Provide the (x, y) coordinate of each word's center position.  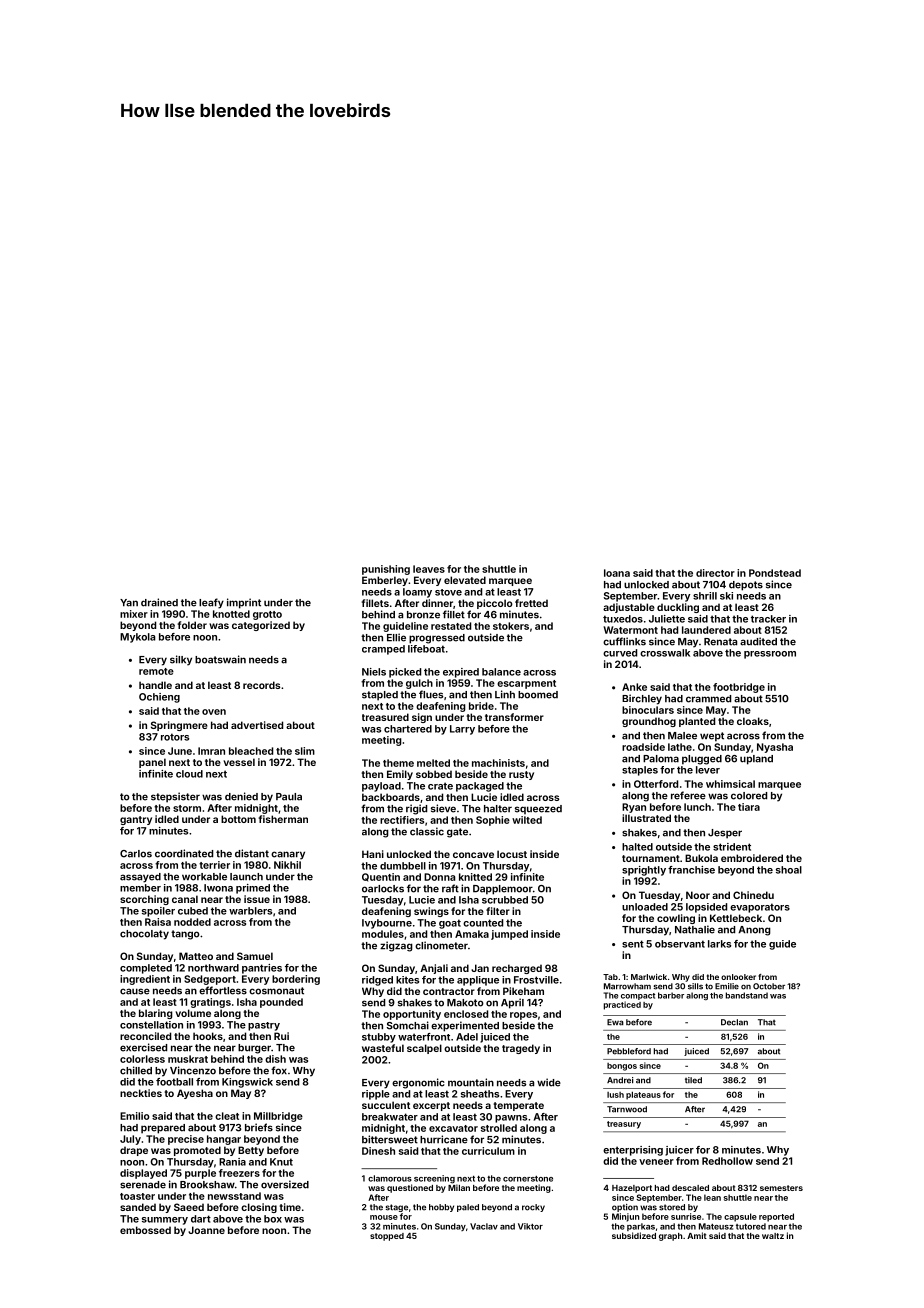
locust (512, 854)
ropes (523, 1016)
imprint (244, 603)
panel (152, 763)
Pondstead (775, 573)
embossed (145, 1230)
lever (708, 770)
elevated (465, 580)
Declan (734, 1022)
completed (146, 969)
